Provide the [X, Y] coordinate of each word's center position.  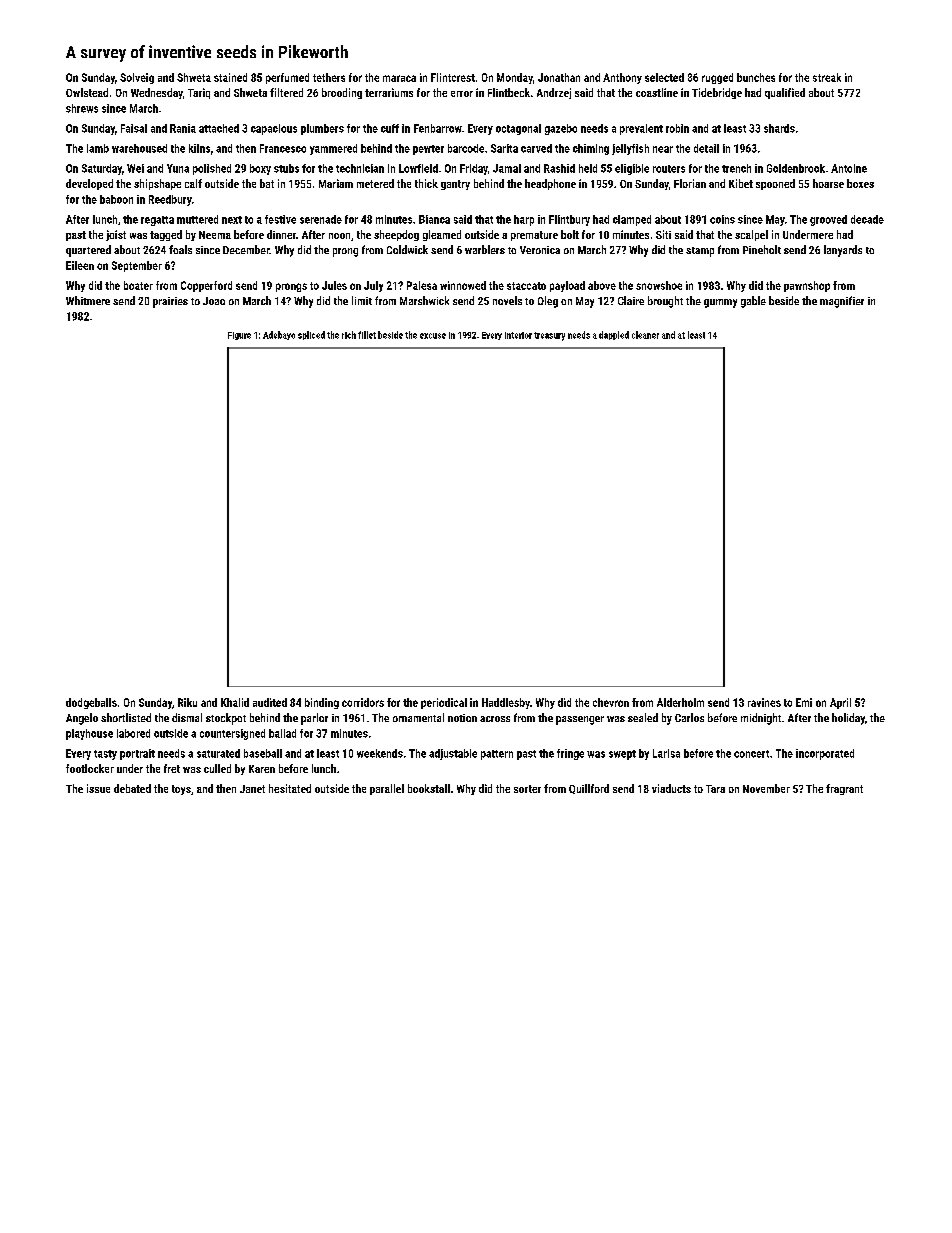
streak [827, 77]
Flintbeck [509, 92]
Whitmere [88, 300]
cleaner [645, 335]
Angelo [82, 719]
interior [518, 335]
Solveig [137, 78]
